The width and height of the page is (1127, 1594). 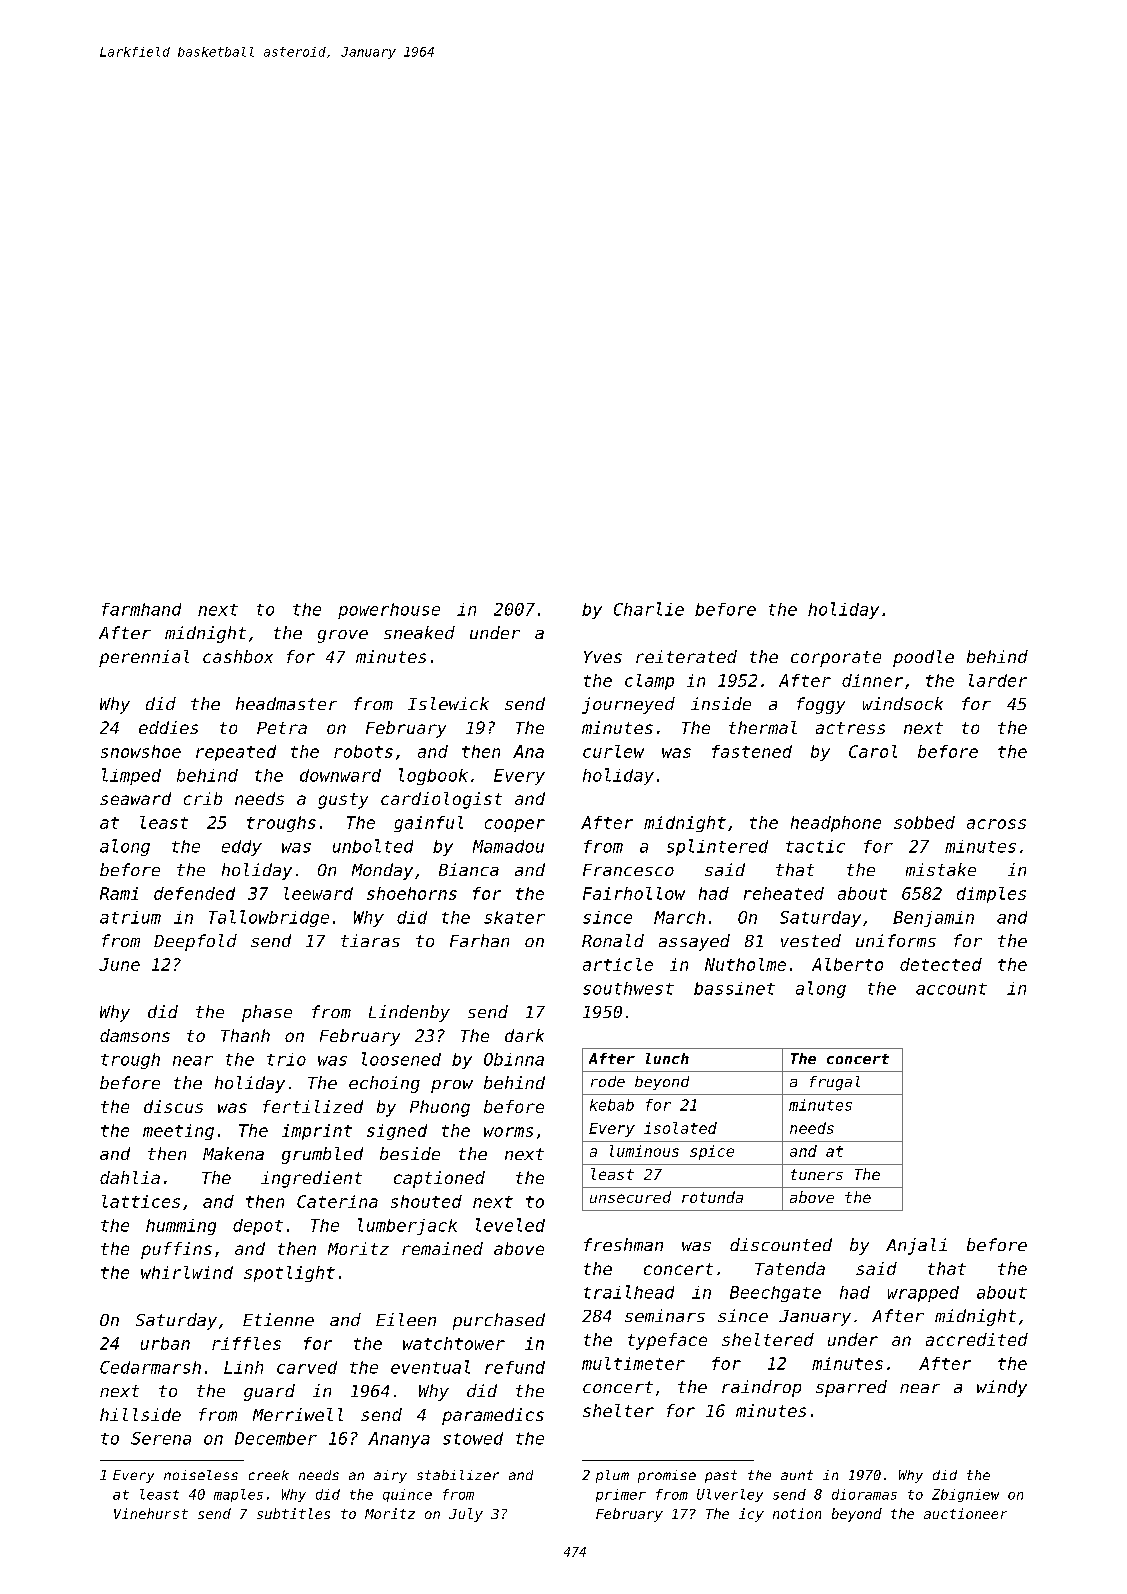 What do you see at coordinates (896, 940) in the page?
I see `uniforms` at bounding box center [896, 940].
